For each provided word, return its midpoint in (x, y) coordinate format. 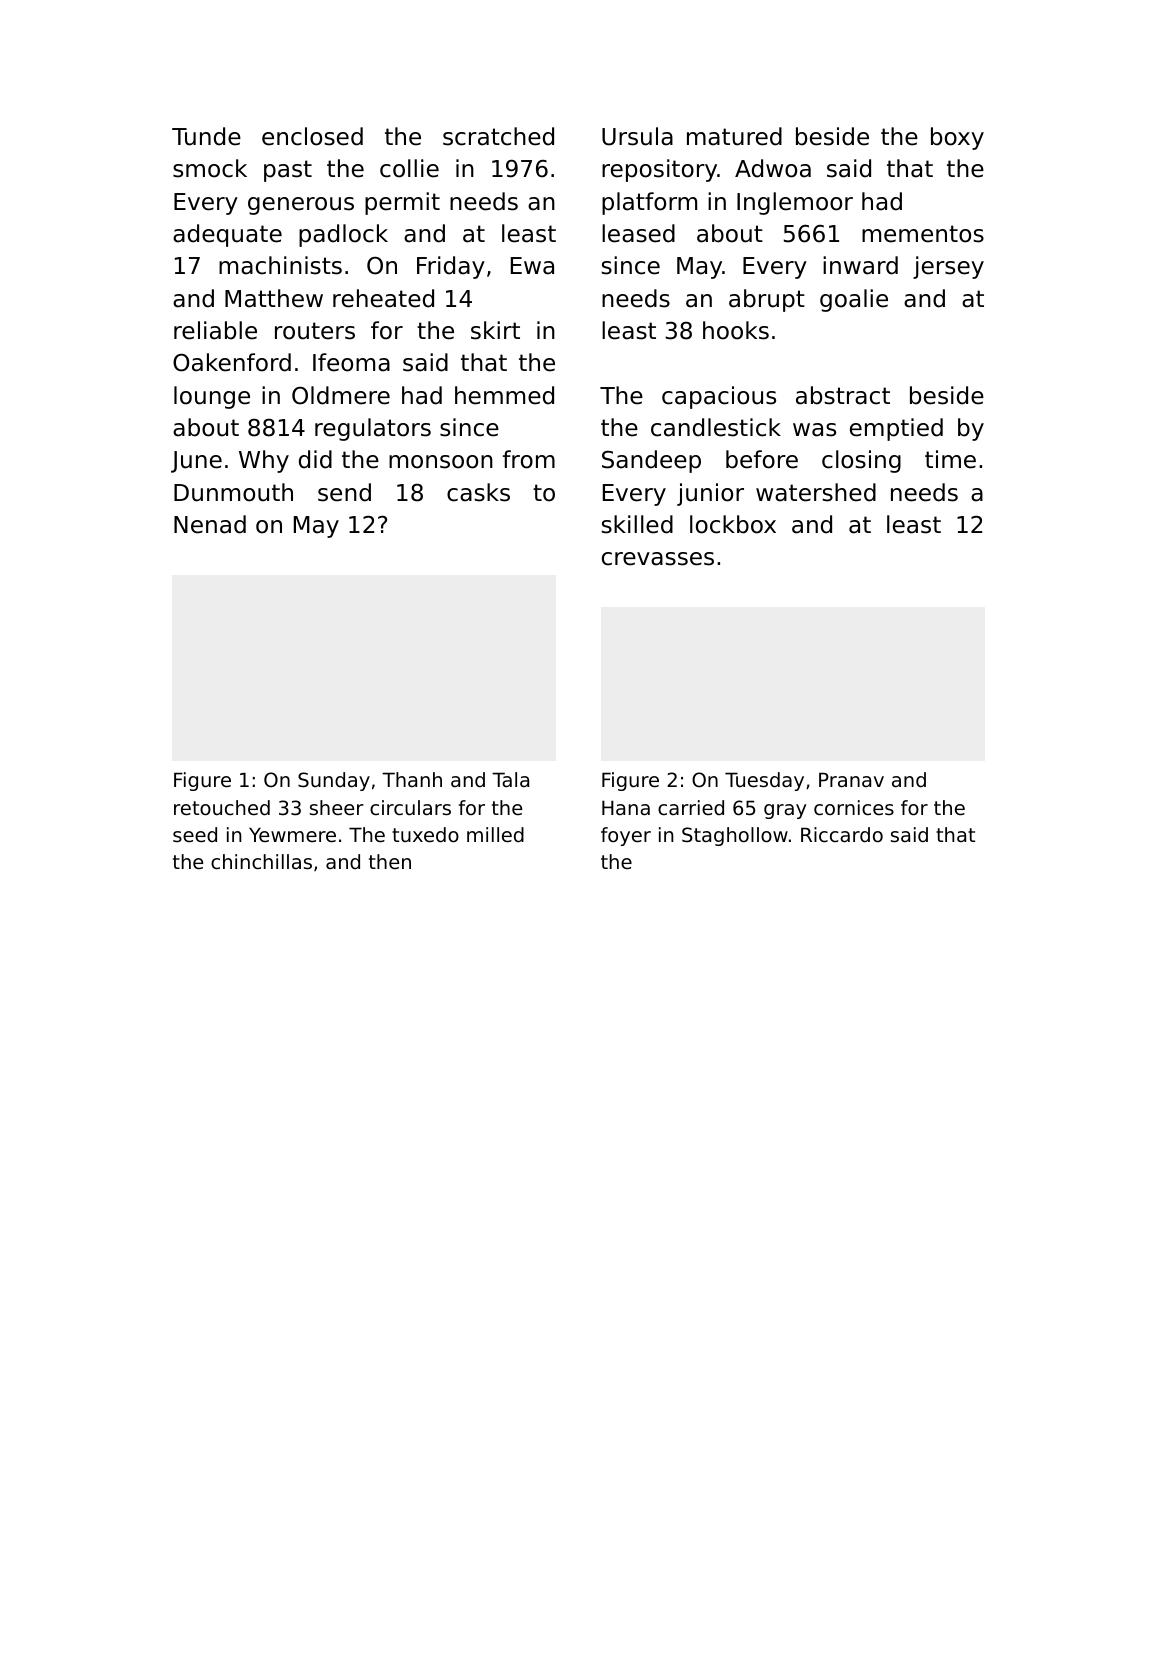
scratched (498, 136)
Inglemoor (795, 203)
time (950, 459)
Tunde (206, 136)
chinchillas (261, 862)
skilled (637, 524)
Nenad (210, 524)
